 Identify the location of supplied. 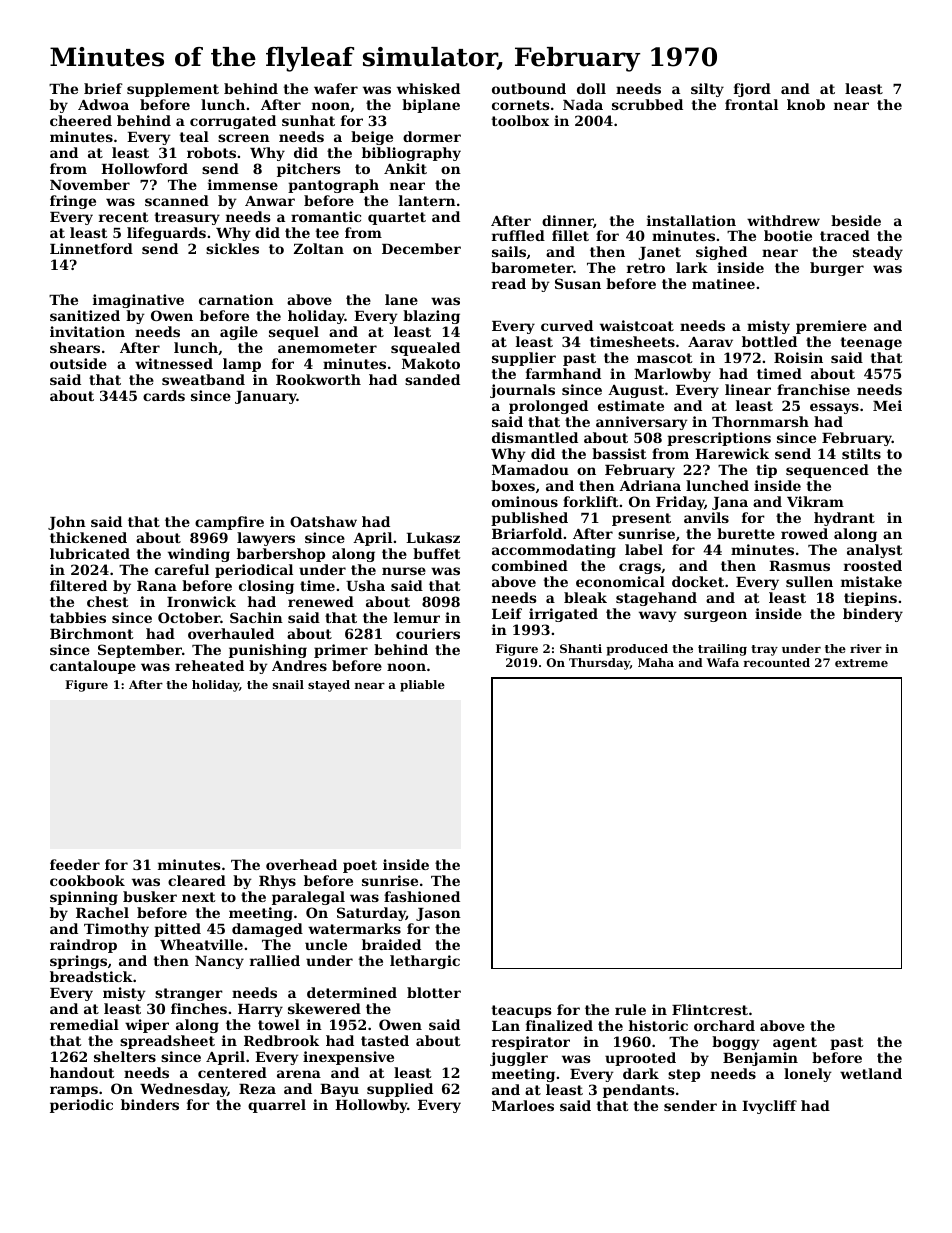
(400, 1090).
